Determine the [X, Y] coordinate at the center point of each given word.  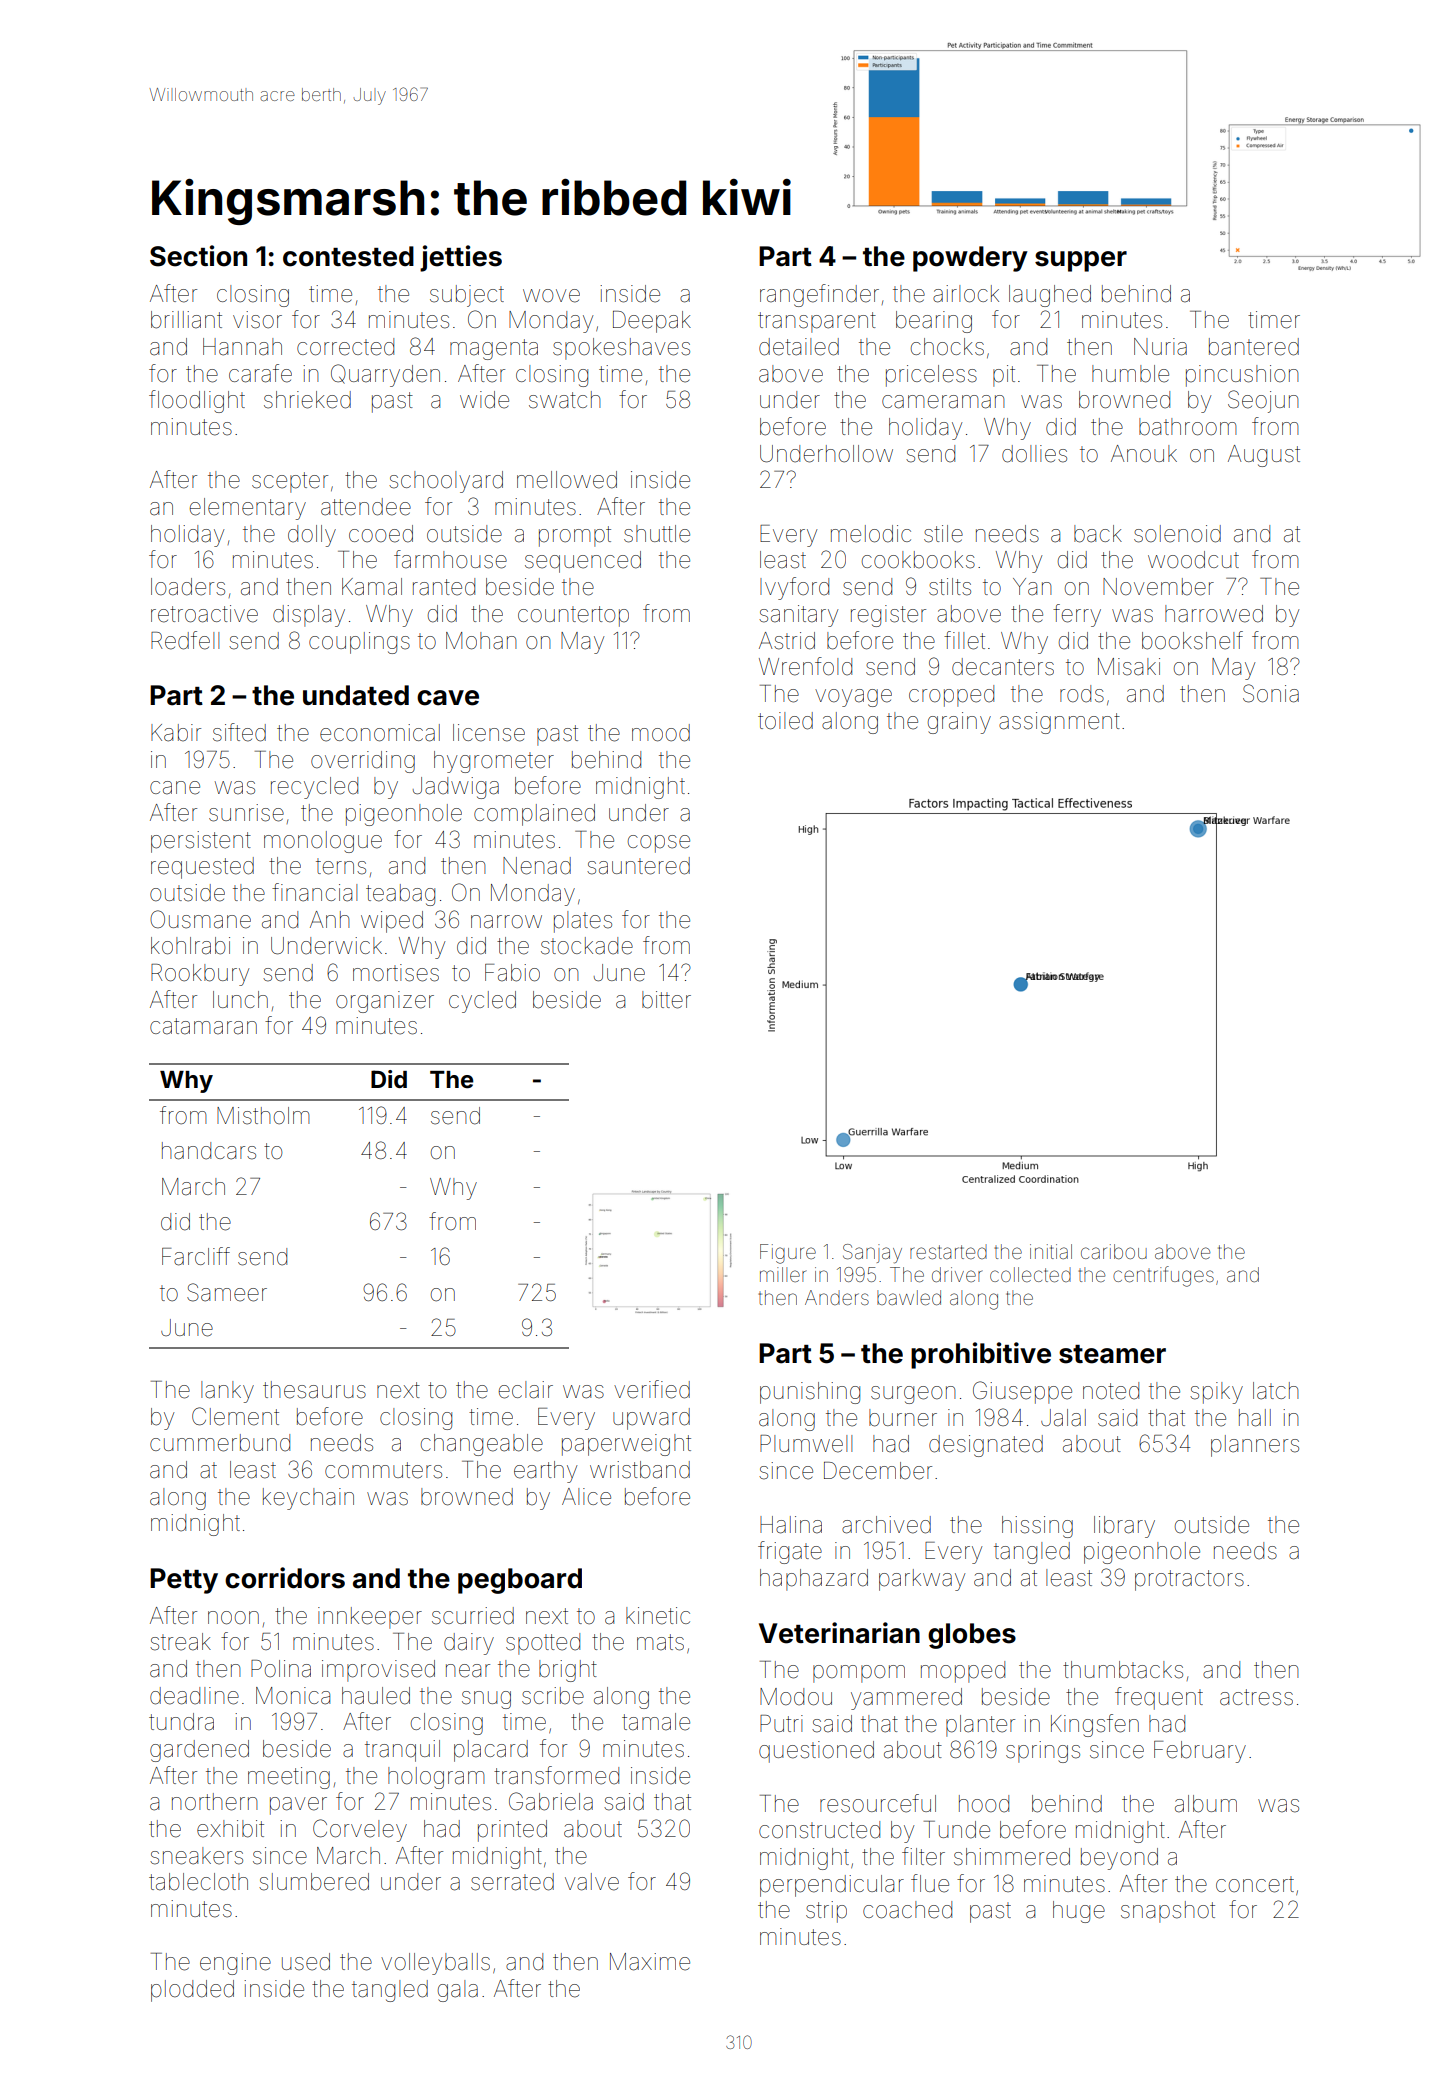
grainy [959, 723]
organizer [385, 1002]
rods [1082, 694]
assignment [1059, 723]
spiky [1216, 1393]
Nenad [537, 866]
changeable [482, 1445]
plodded [192, 1991]
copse [659, 844]
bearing [934, 322]
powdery [970, 259]
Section [198, 256]
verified [652, 1389]
